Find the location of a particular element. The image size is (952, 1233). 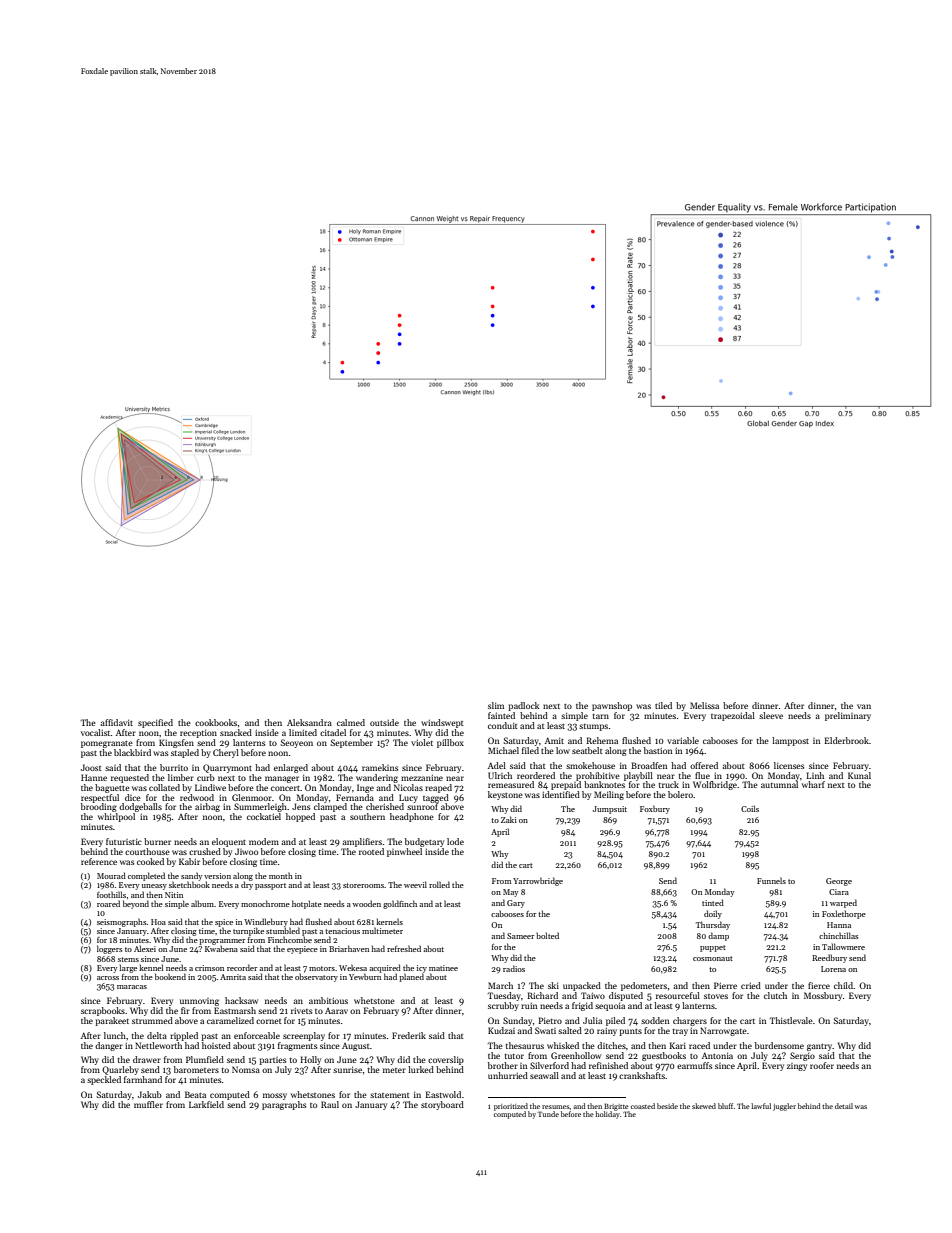

foothills is located at coordinates (111, 894).
